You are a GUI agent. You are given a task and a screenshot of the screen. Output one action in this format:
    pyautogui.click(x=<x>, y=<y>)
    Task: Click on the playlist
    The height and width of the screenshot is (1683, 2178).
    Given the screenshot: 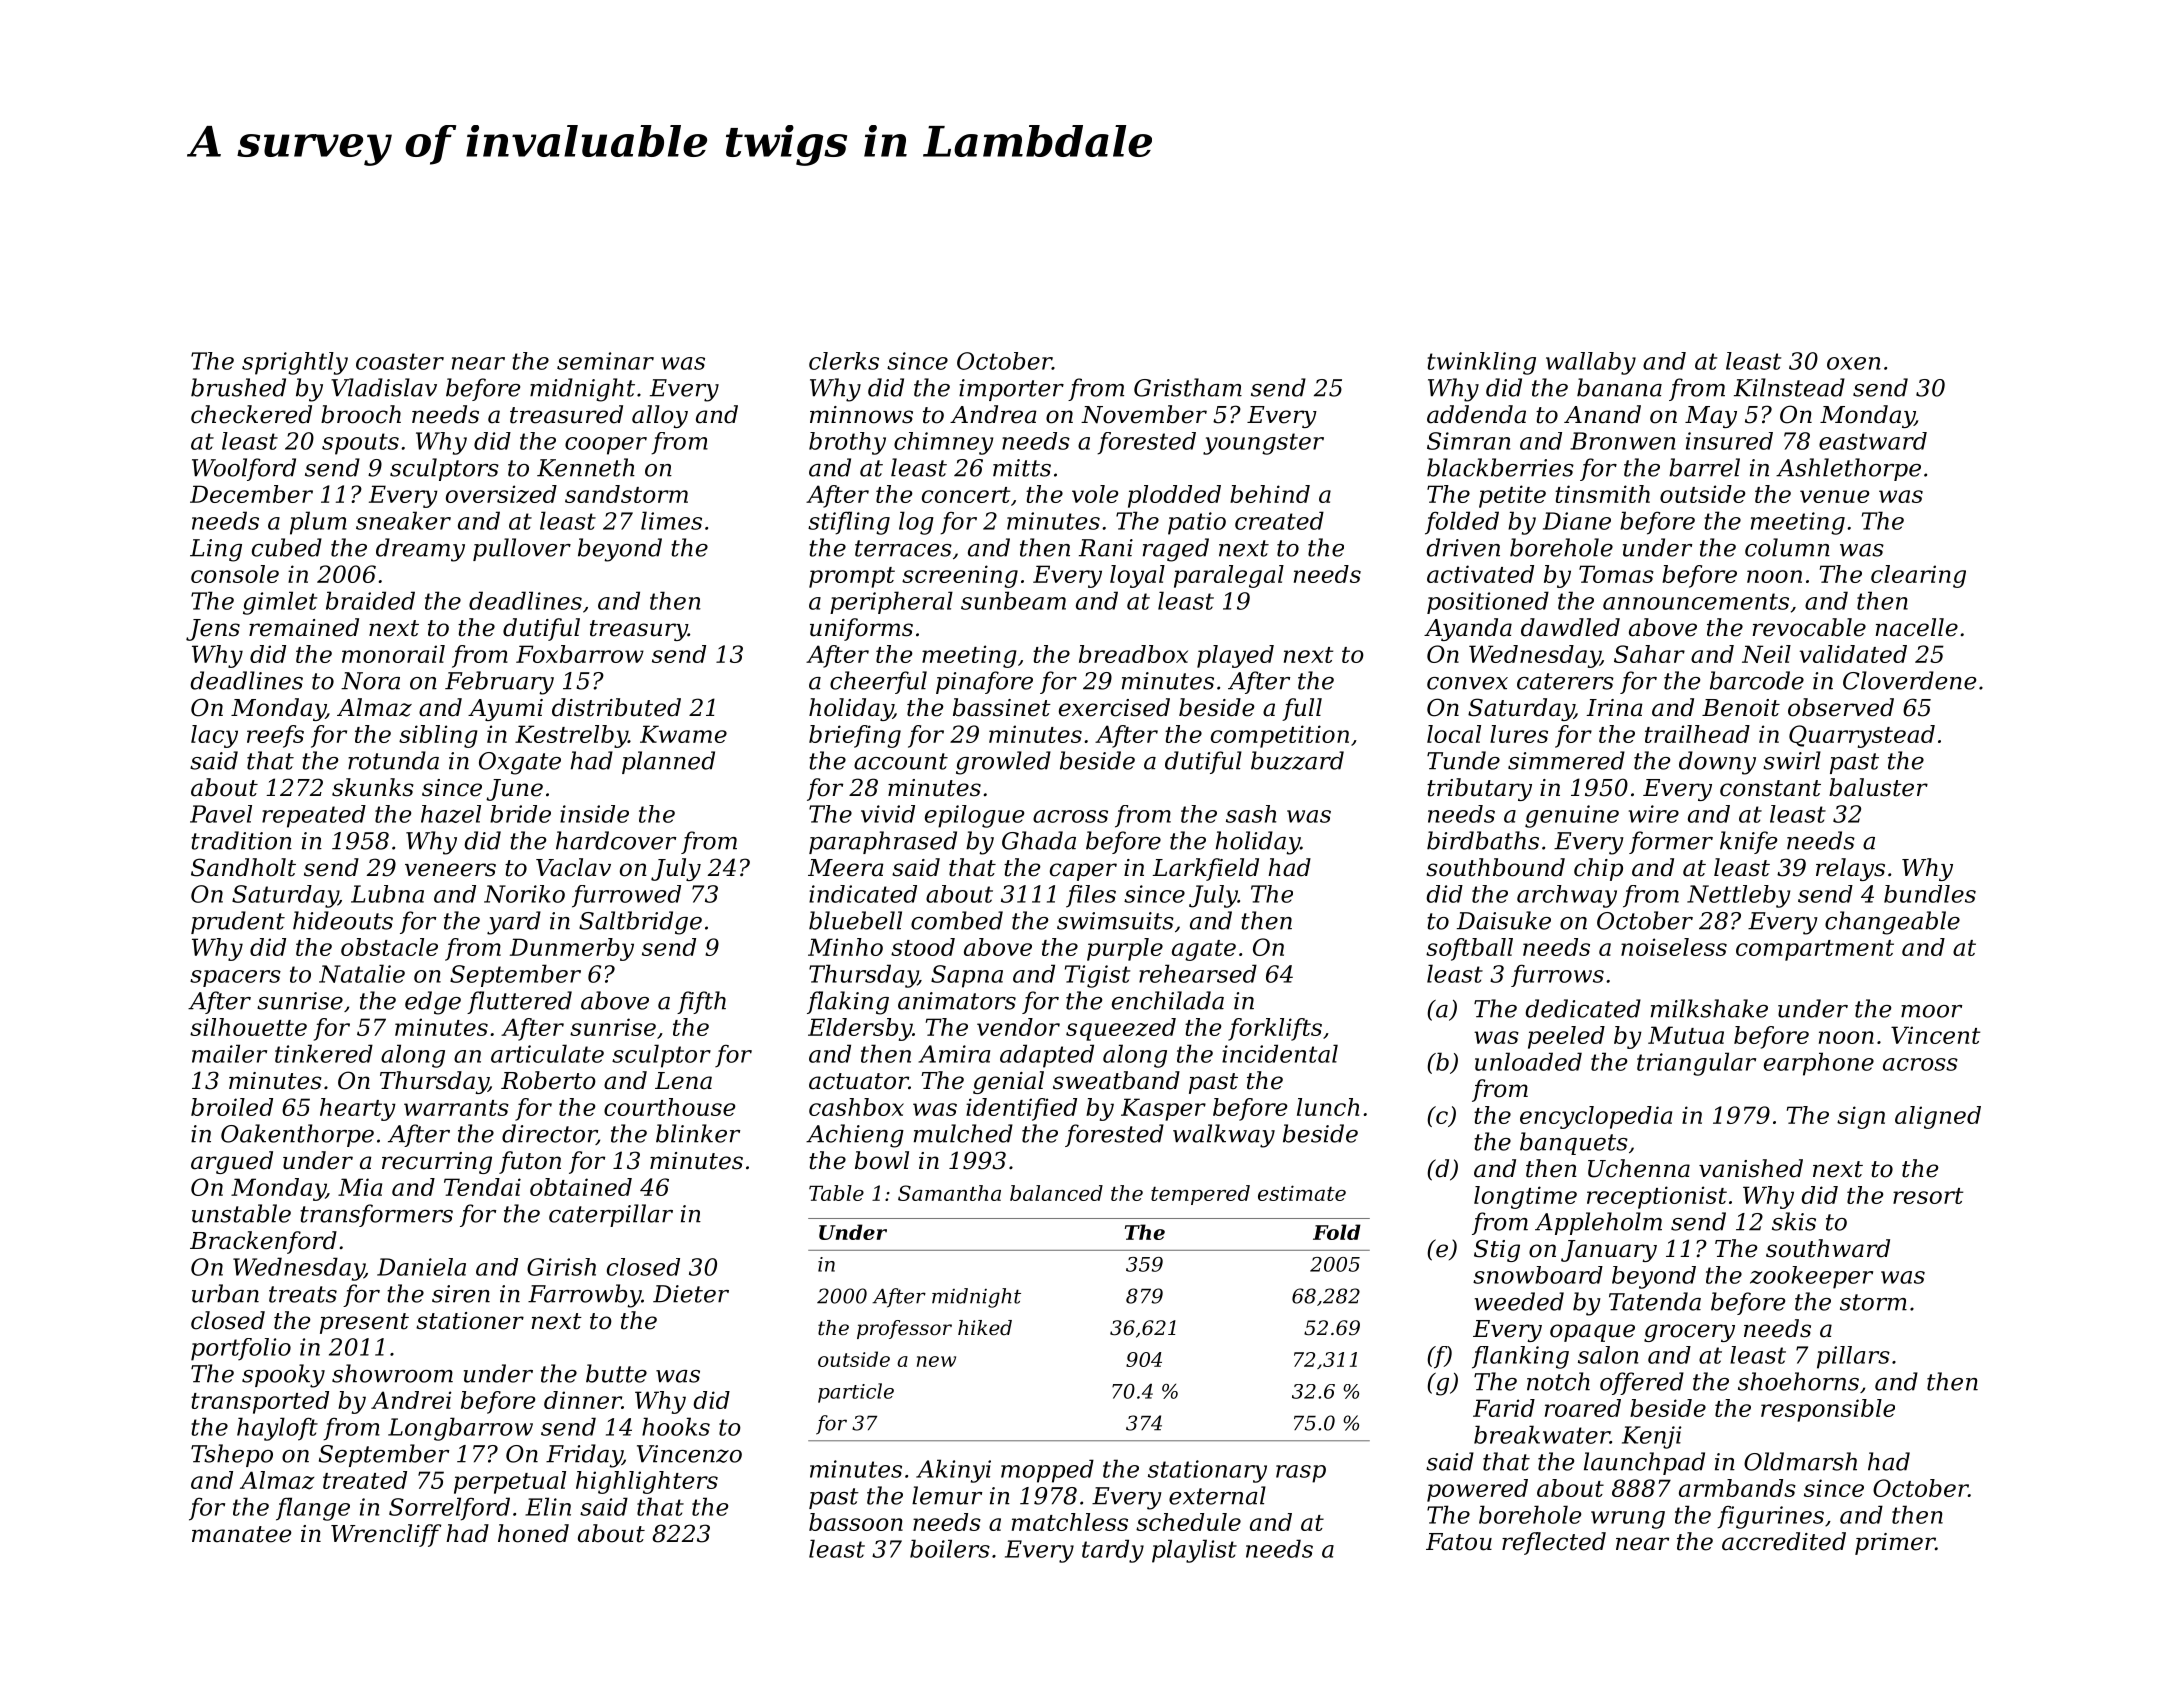 What is the action you would take?
    pyautogui.click(x=1194, y=1551)
